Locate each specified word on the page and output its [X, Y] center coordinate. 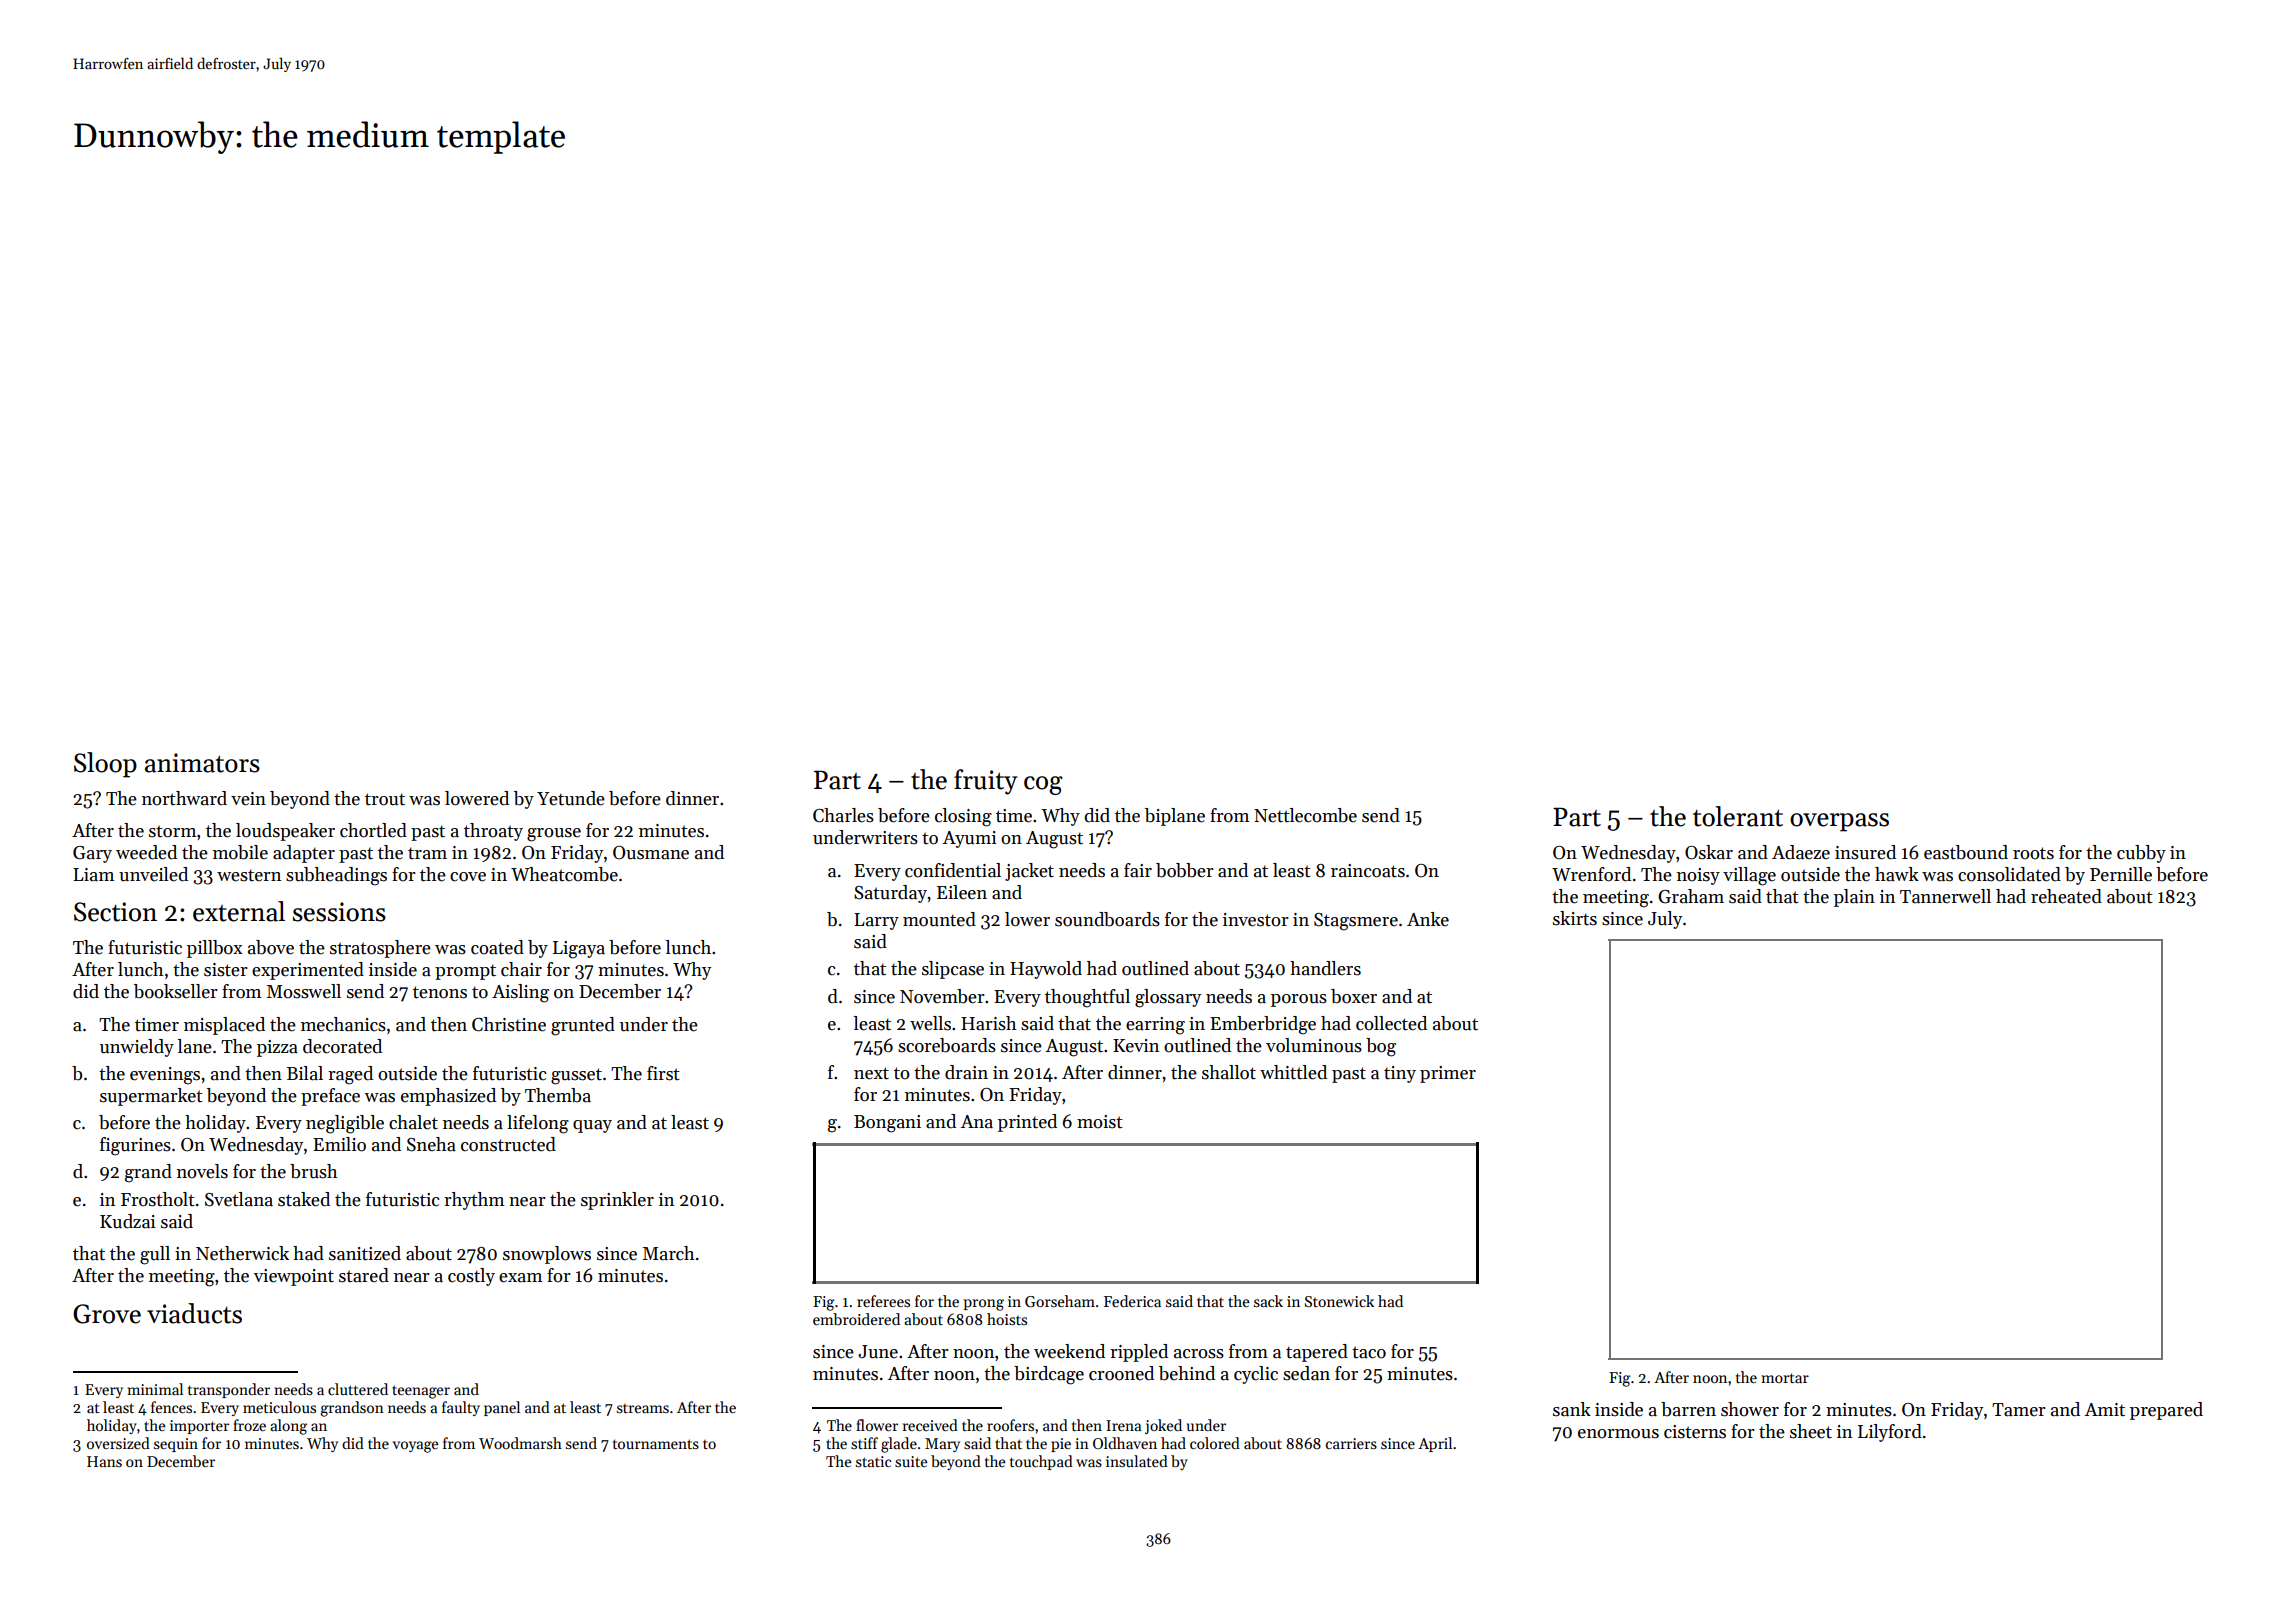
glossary [1168, 998]
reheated [2066, 896]
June [878, 1352]
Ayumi [970, 839]
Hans [104, 1461]
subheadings [336, 876]
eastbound [1966, 852]
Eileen [962, 892]
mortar [1785, 1378]
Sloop [105, 765]
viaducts [194, 1313]
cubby [2141, 854]
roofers [1010, 1425]
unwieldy [137, 1048]
